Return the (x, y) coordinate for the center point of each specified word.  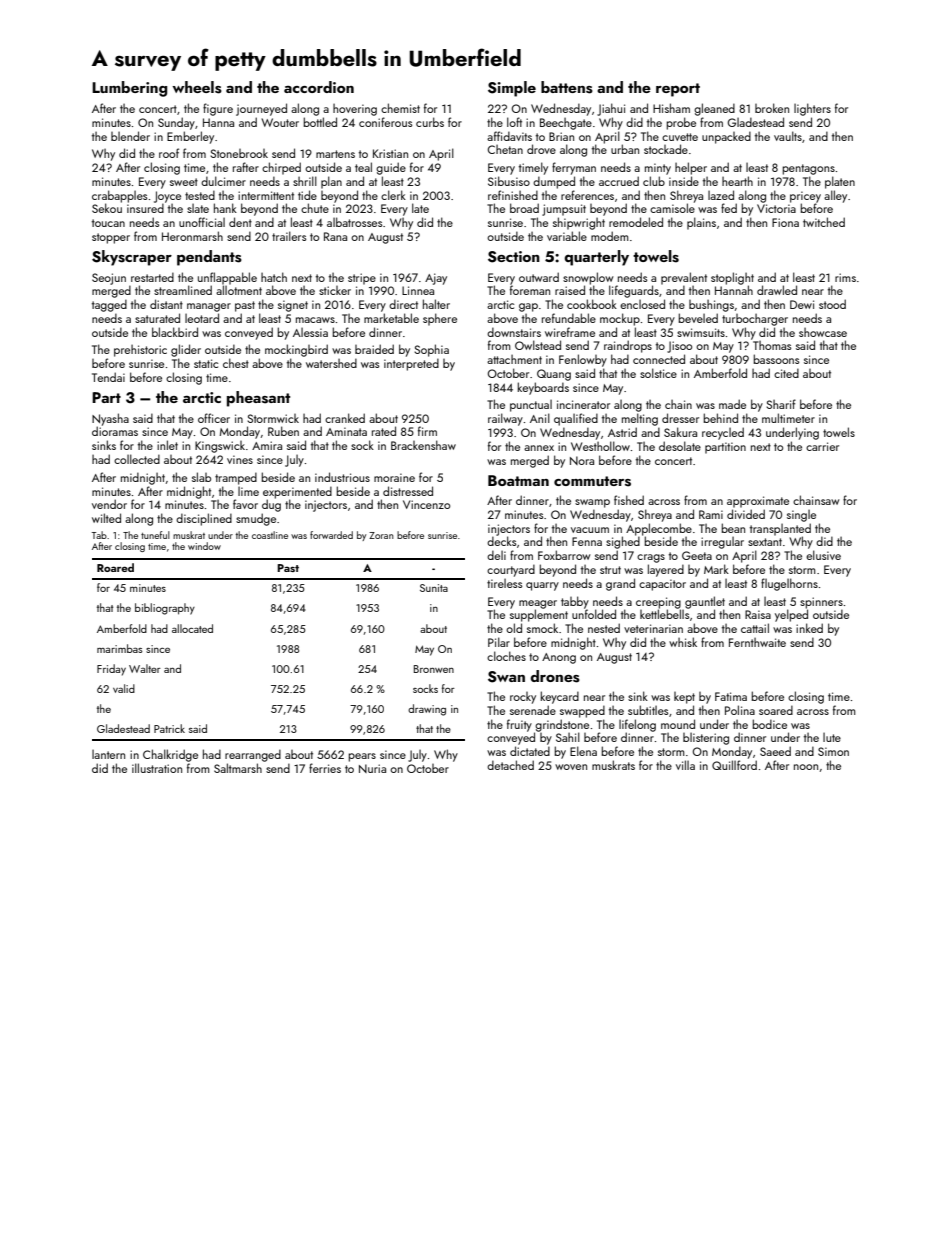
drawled (777, 290)
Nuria (372, 768)
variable (567, 236)
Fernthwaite (757, 642)
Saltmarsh (238, 768)
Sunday (176, 123)
